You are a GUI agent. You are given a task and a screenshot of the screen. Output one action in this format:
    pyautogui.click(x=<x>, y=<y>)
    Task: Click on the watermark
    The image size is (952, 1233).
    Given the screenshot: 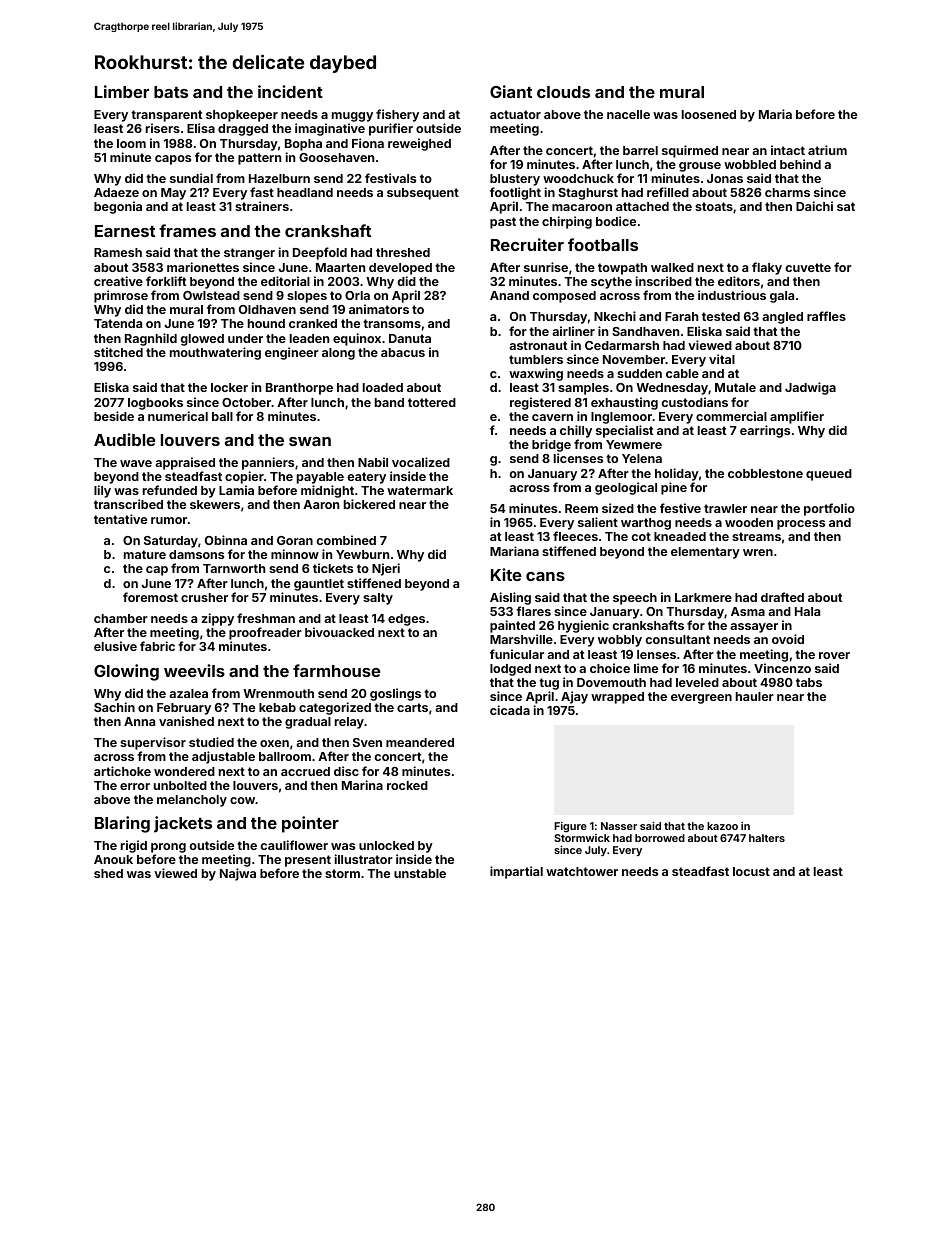 What is the action you would take?
    pyautogui.click(x=420, y=490)
